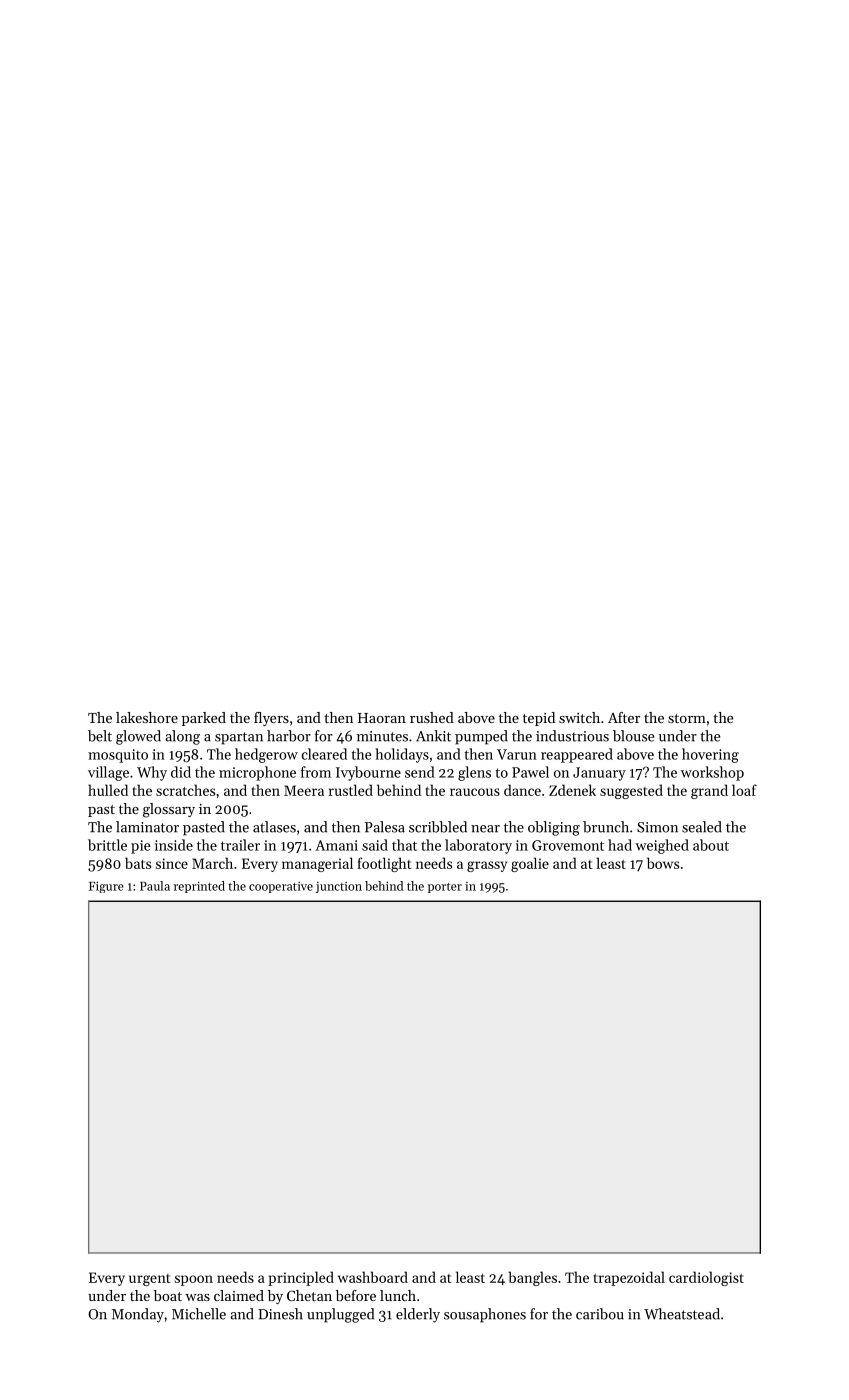 The width and height of the screenshot is (849, 1400). What do you see at coordinates (107, 845) in the screenshot?
I see `brittle` at bounding box center [107, 845].
